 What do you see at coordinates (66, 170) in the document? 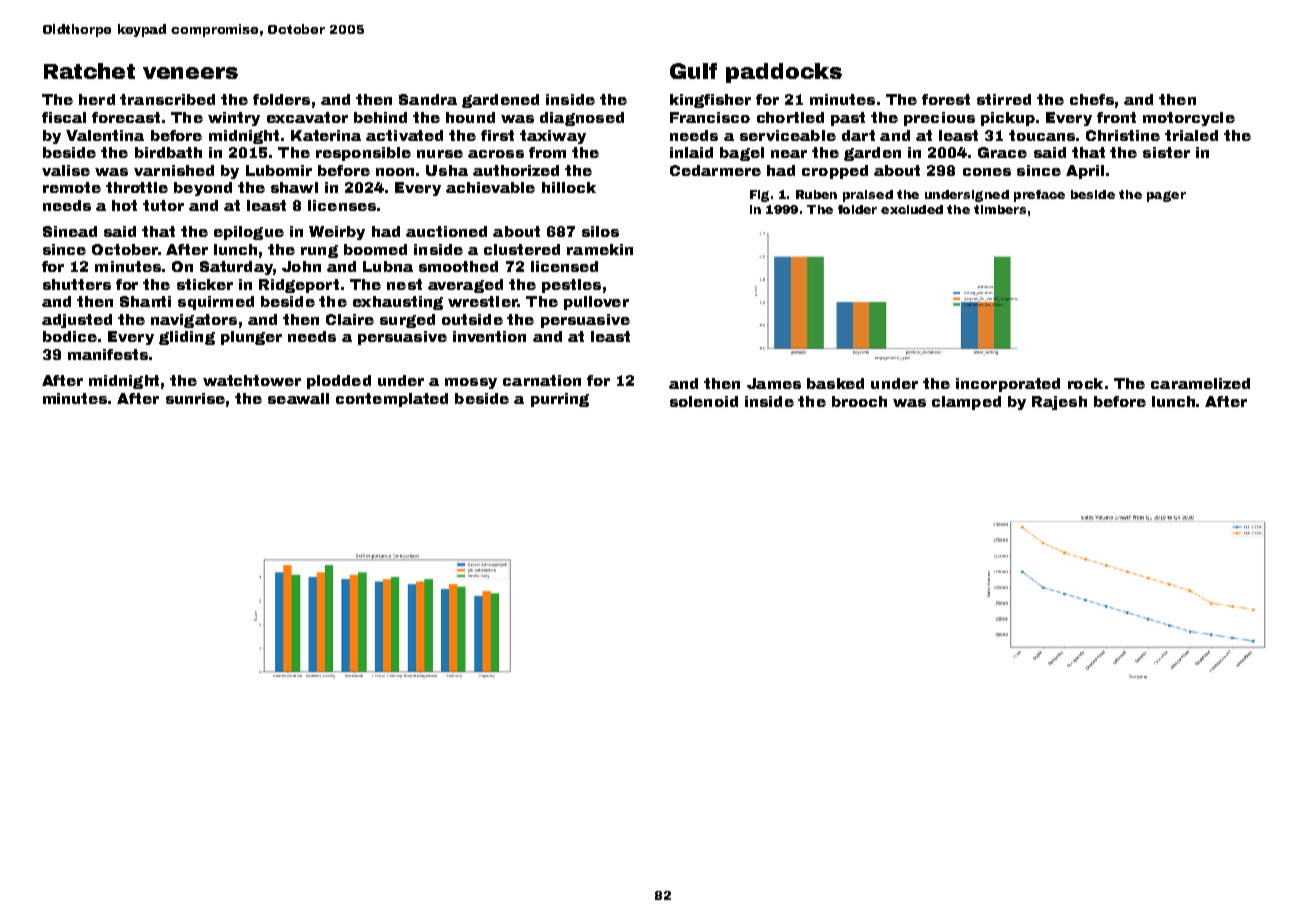
I see `valise` at bounding box center [66, 170].
